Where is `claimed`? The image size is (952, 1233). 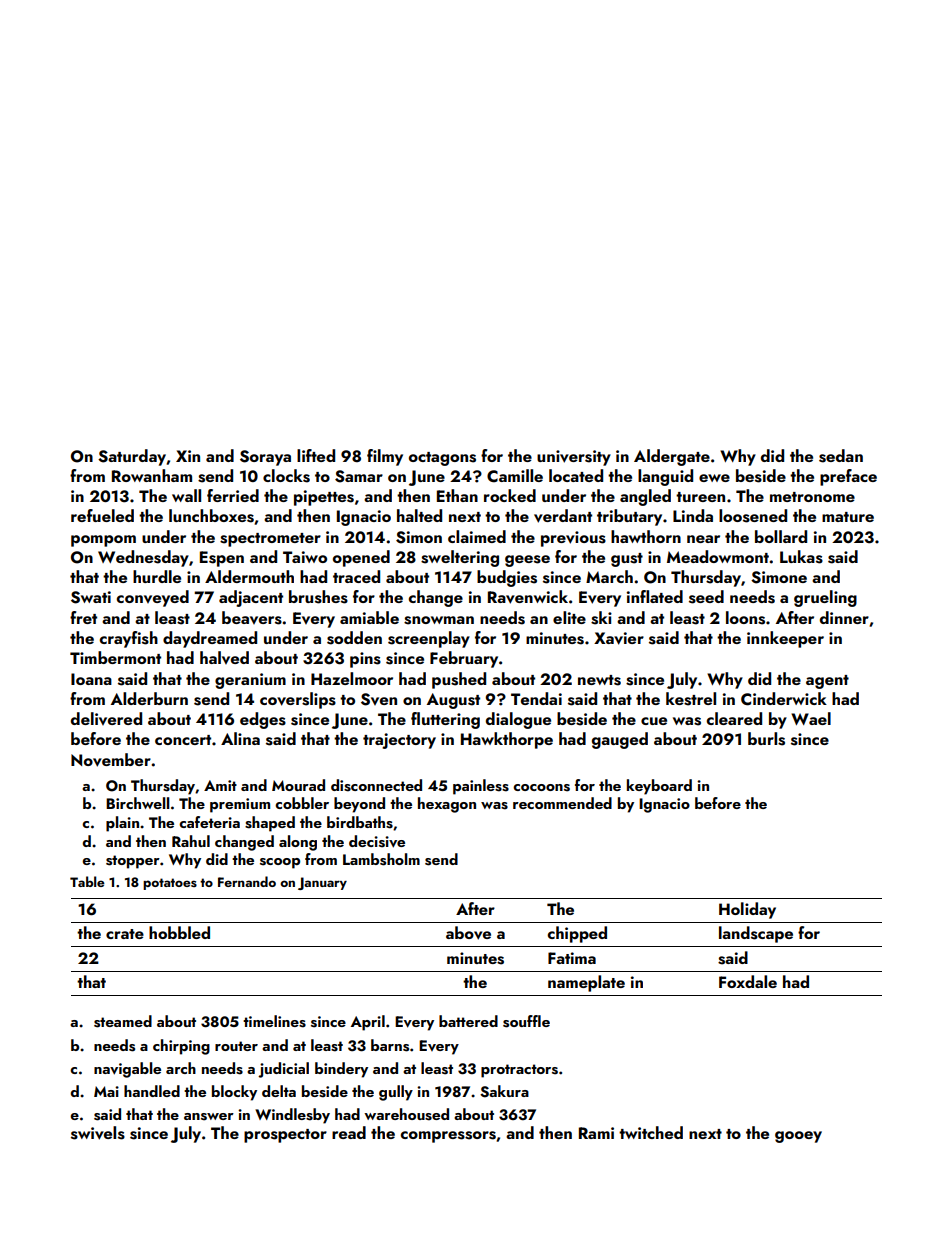 claimed is located at coordinates (477, 536).
